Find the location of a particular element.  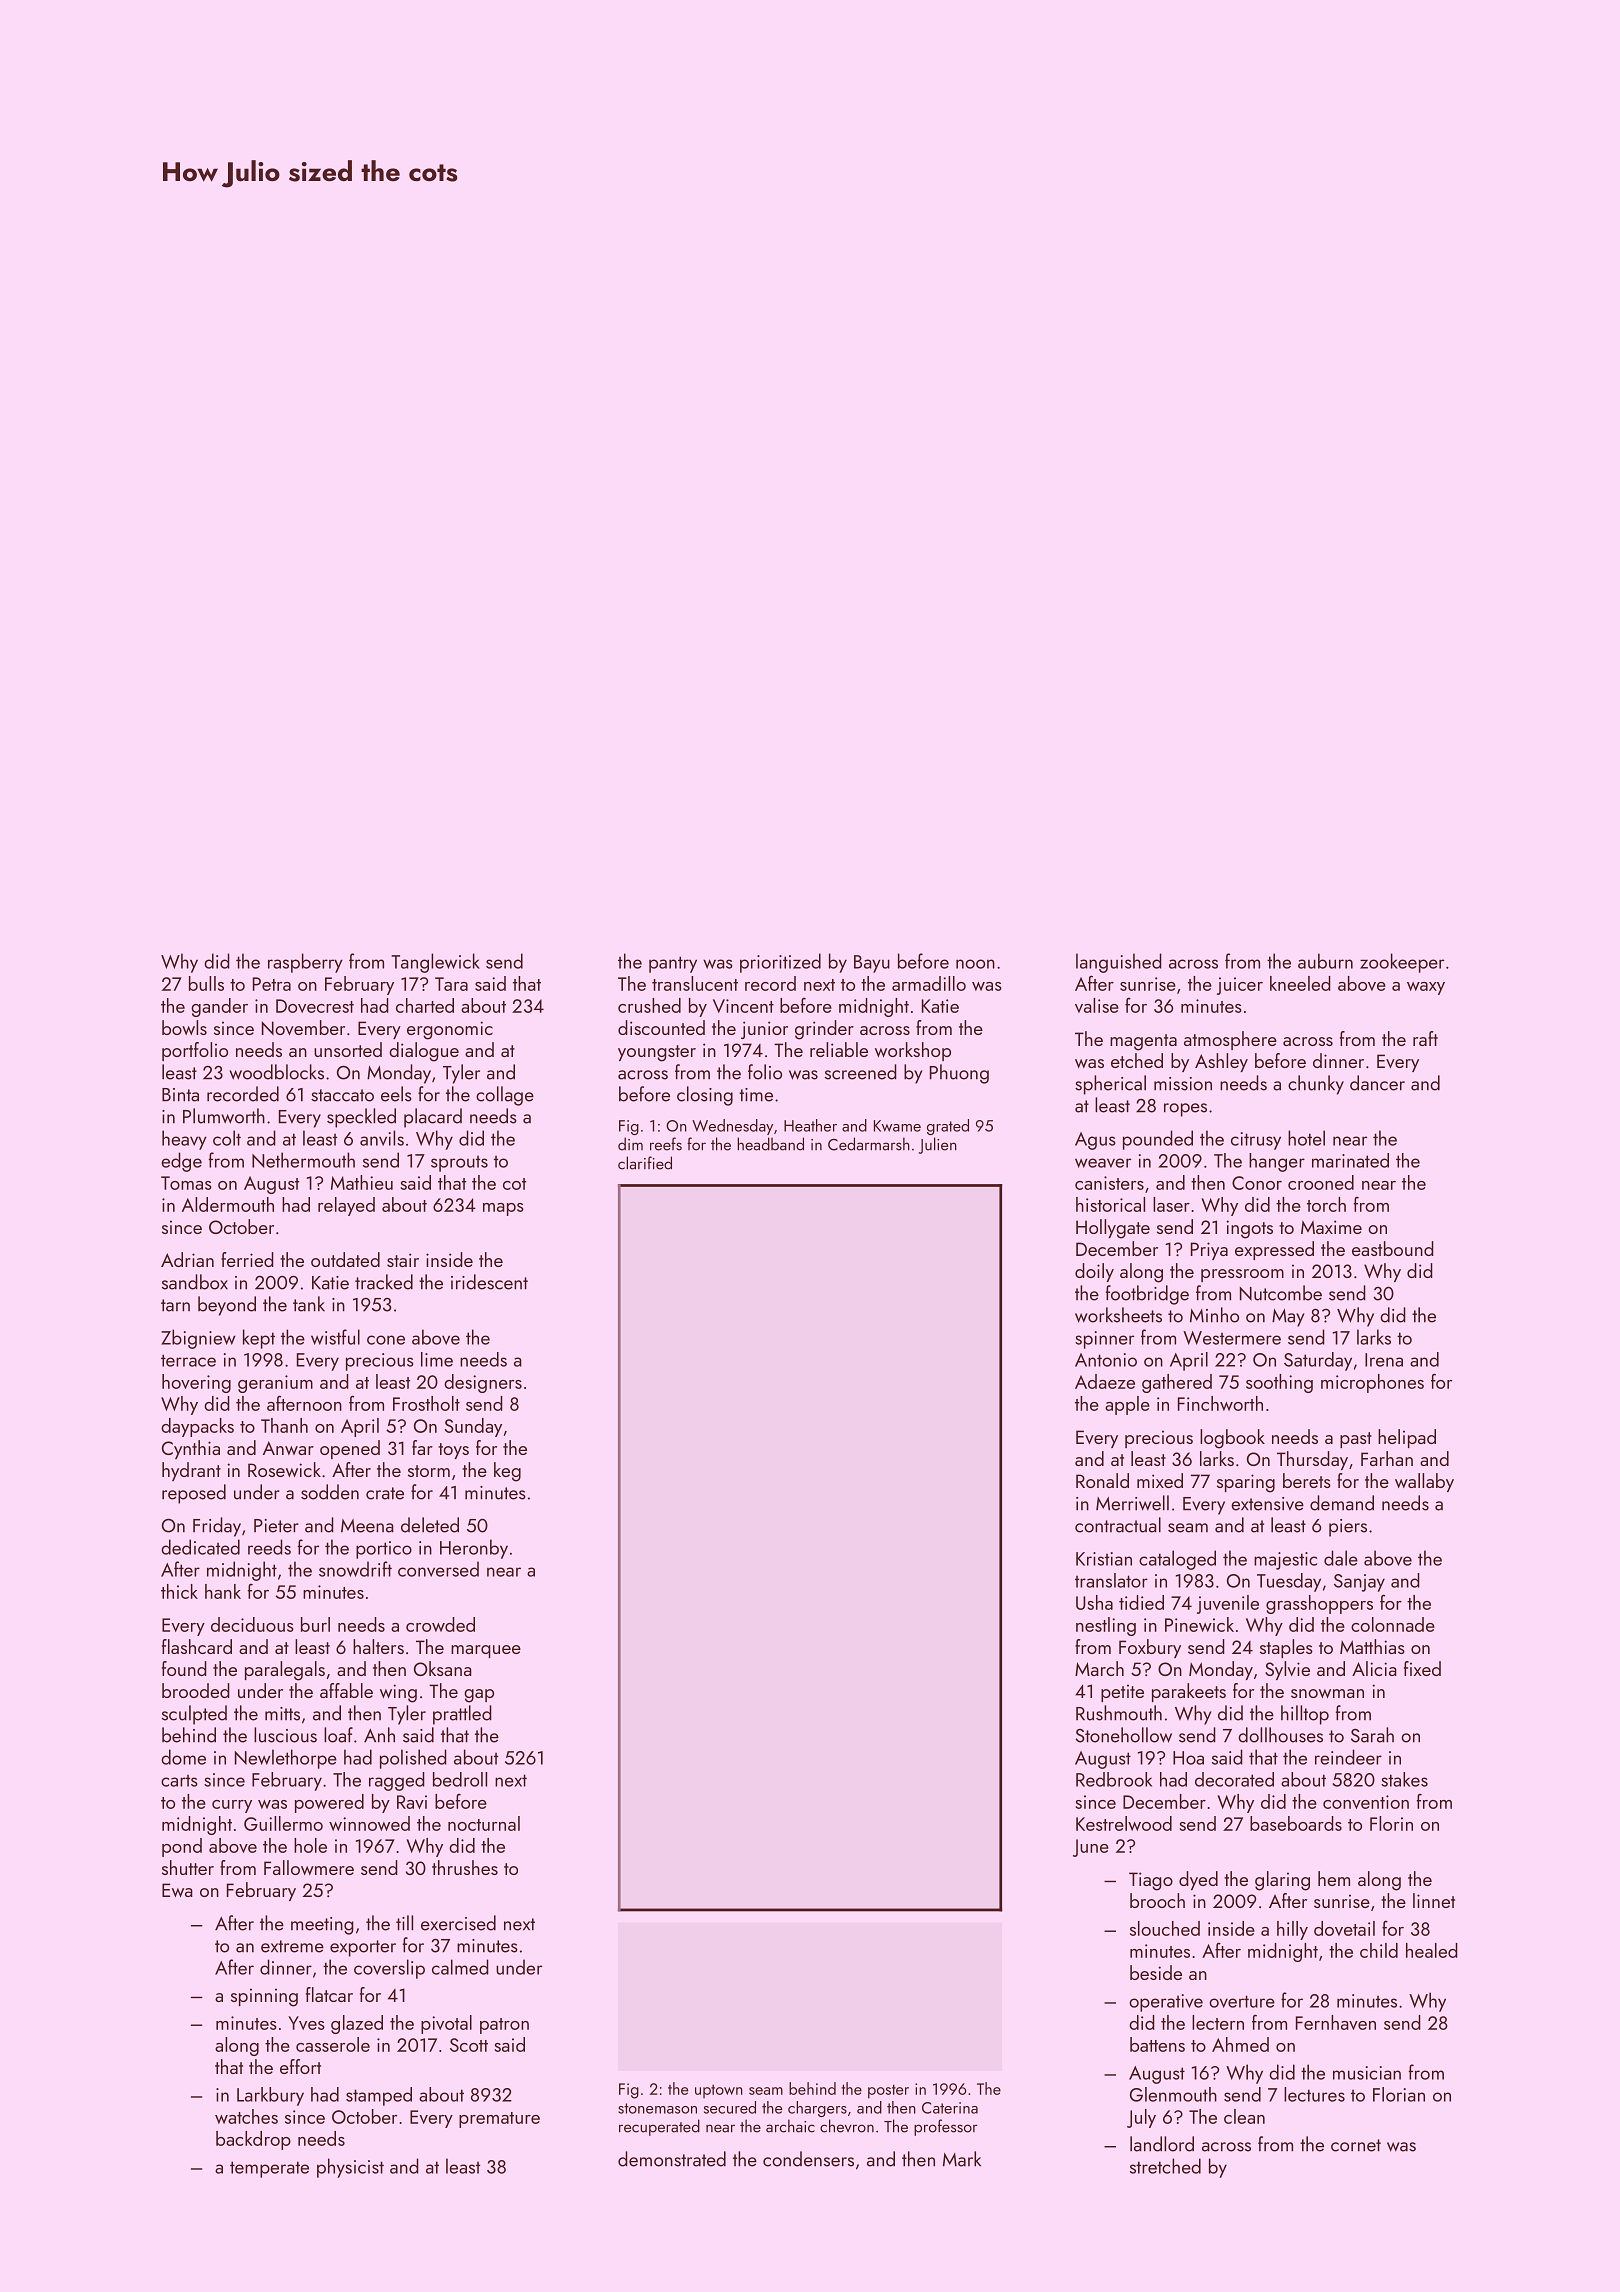

Friday is located at coordinates (217, 1527).
